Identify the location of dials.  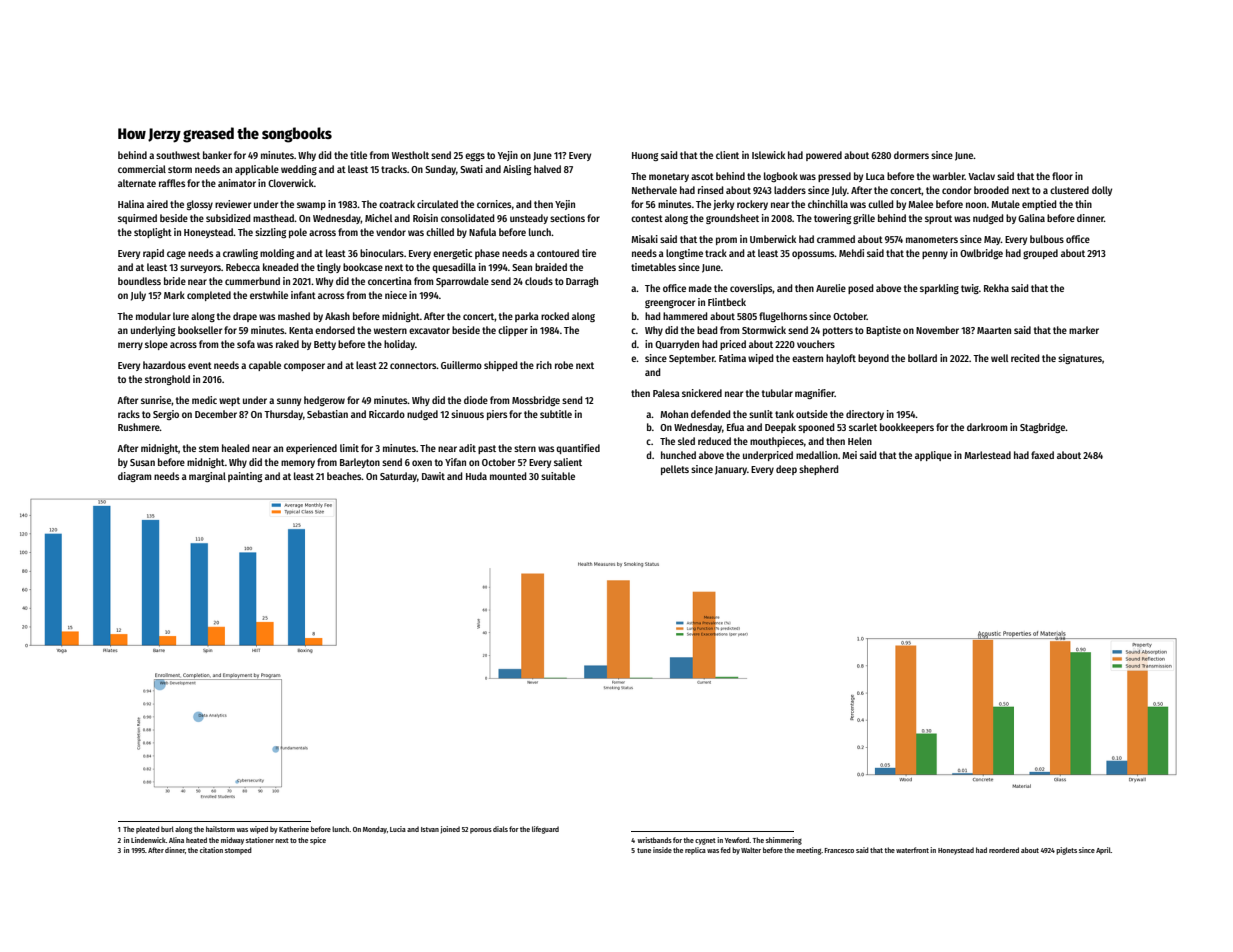
(500, 829).
